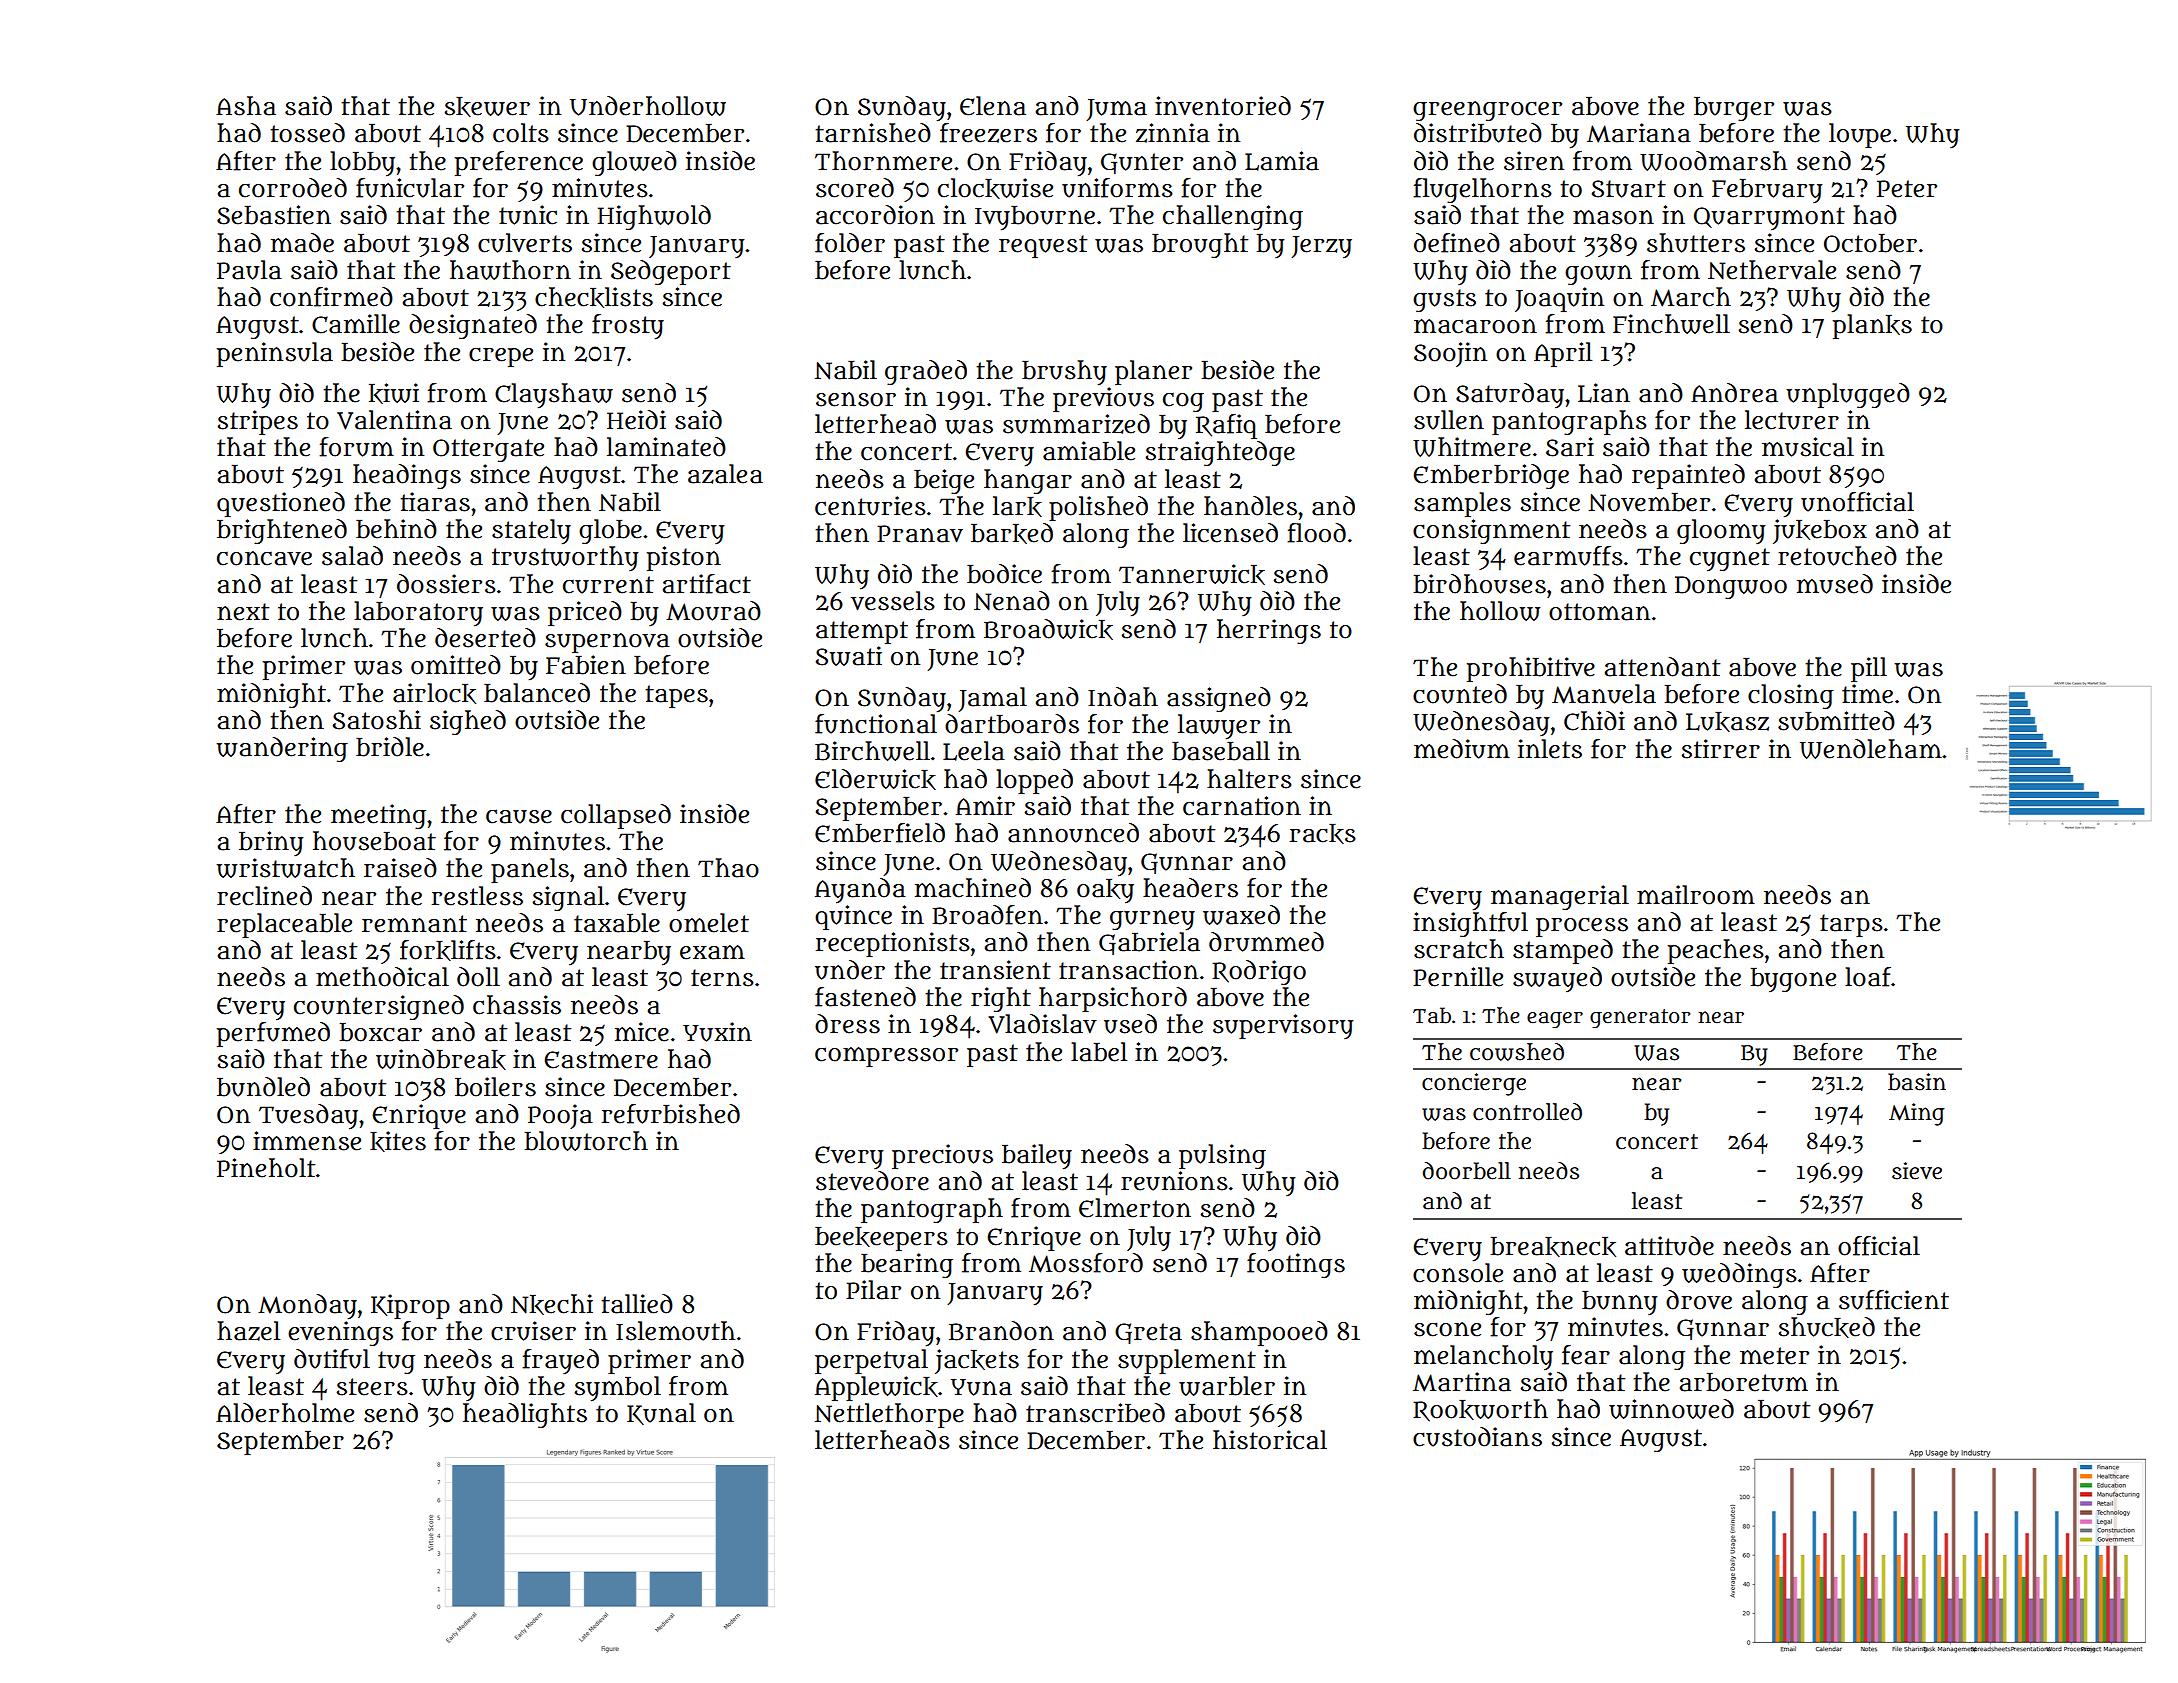 This page has height=1683, width=2178. I want to click on greengrocer, so click(1487, 111).
